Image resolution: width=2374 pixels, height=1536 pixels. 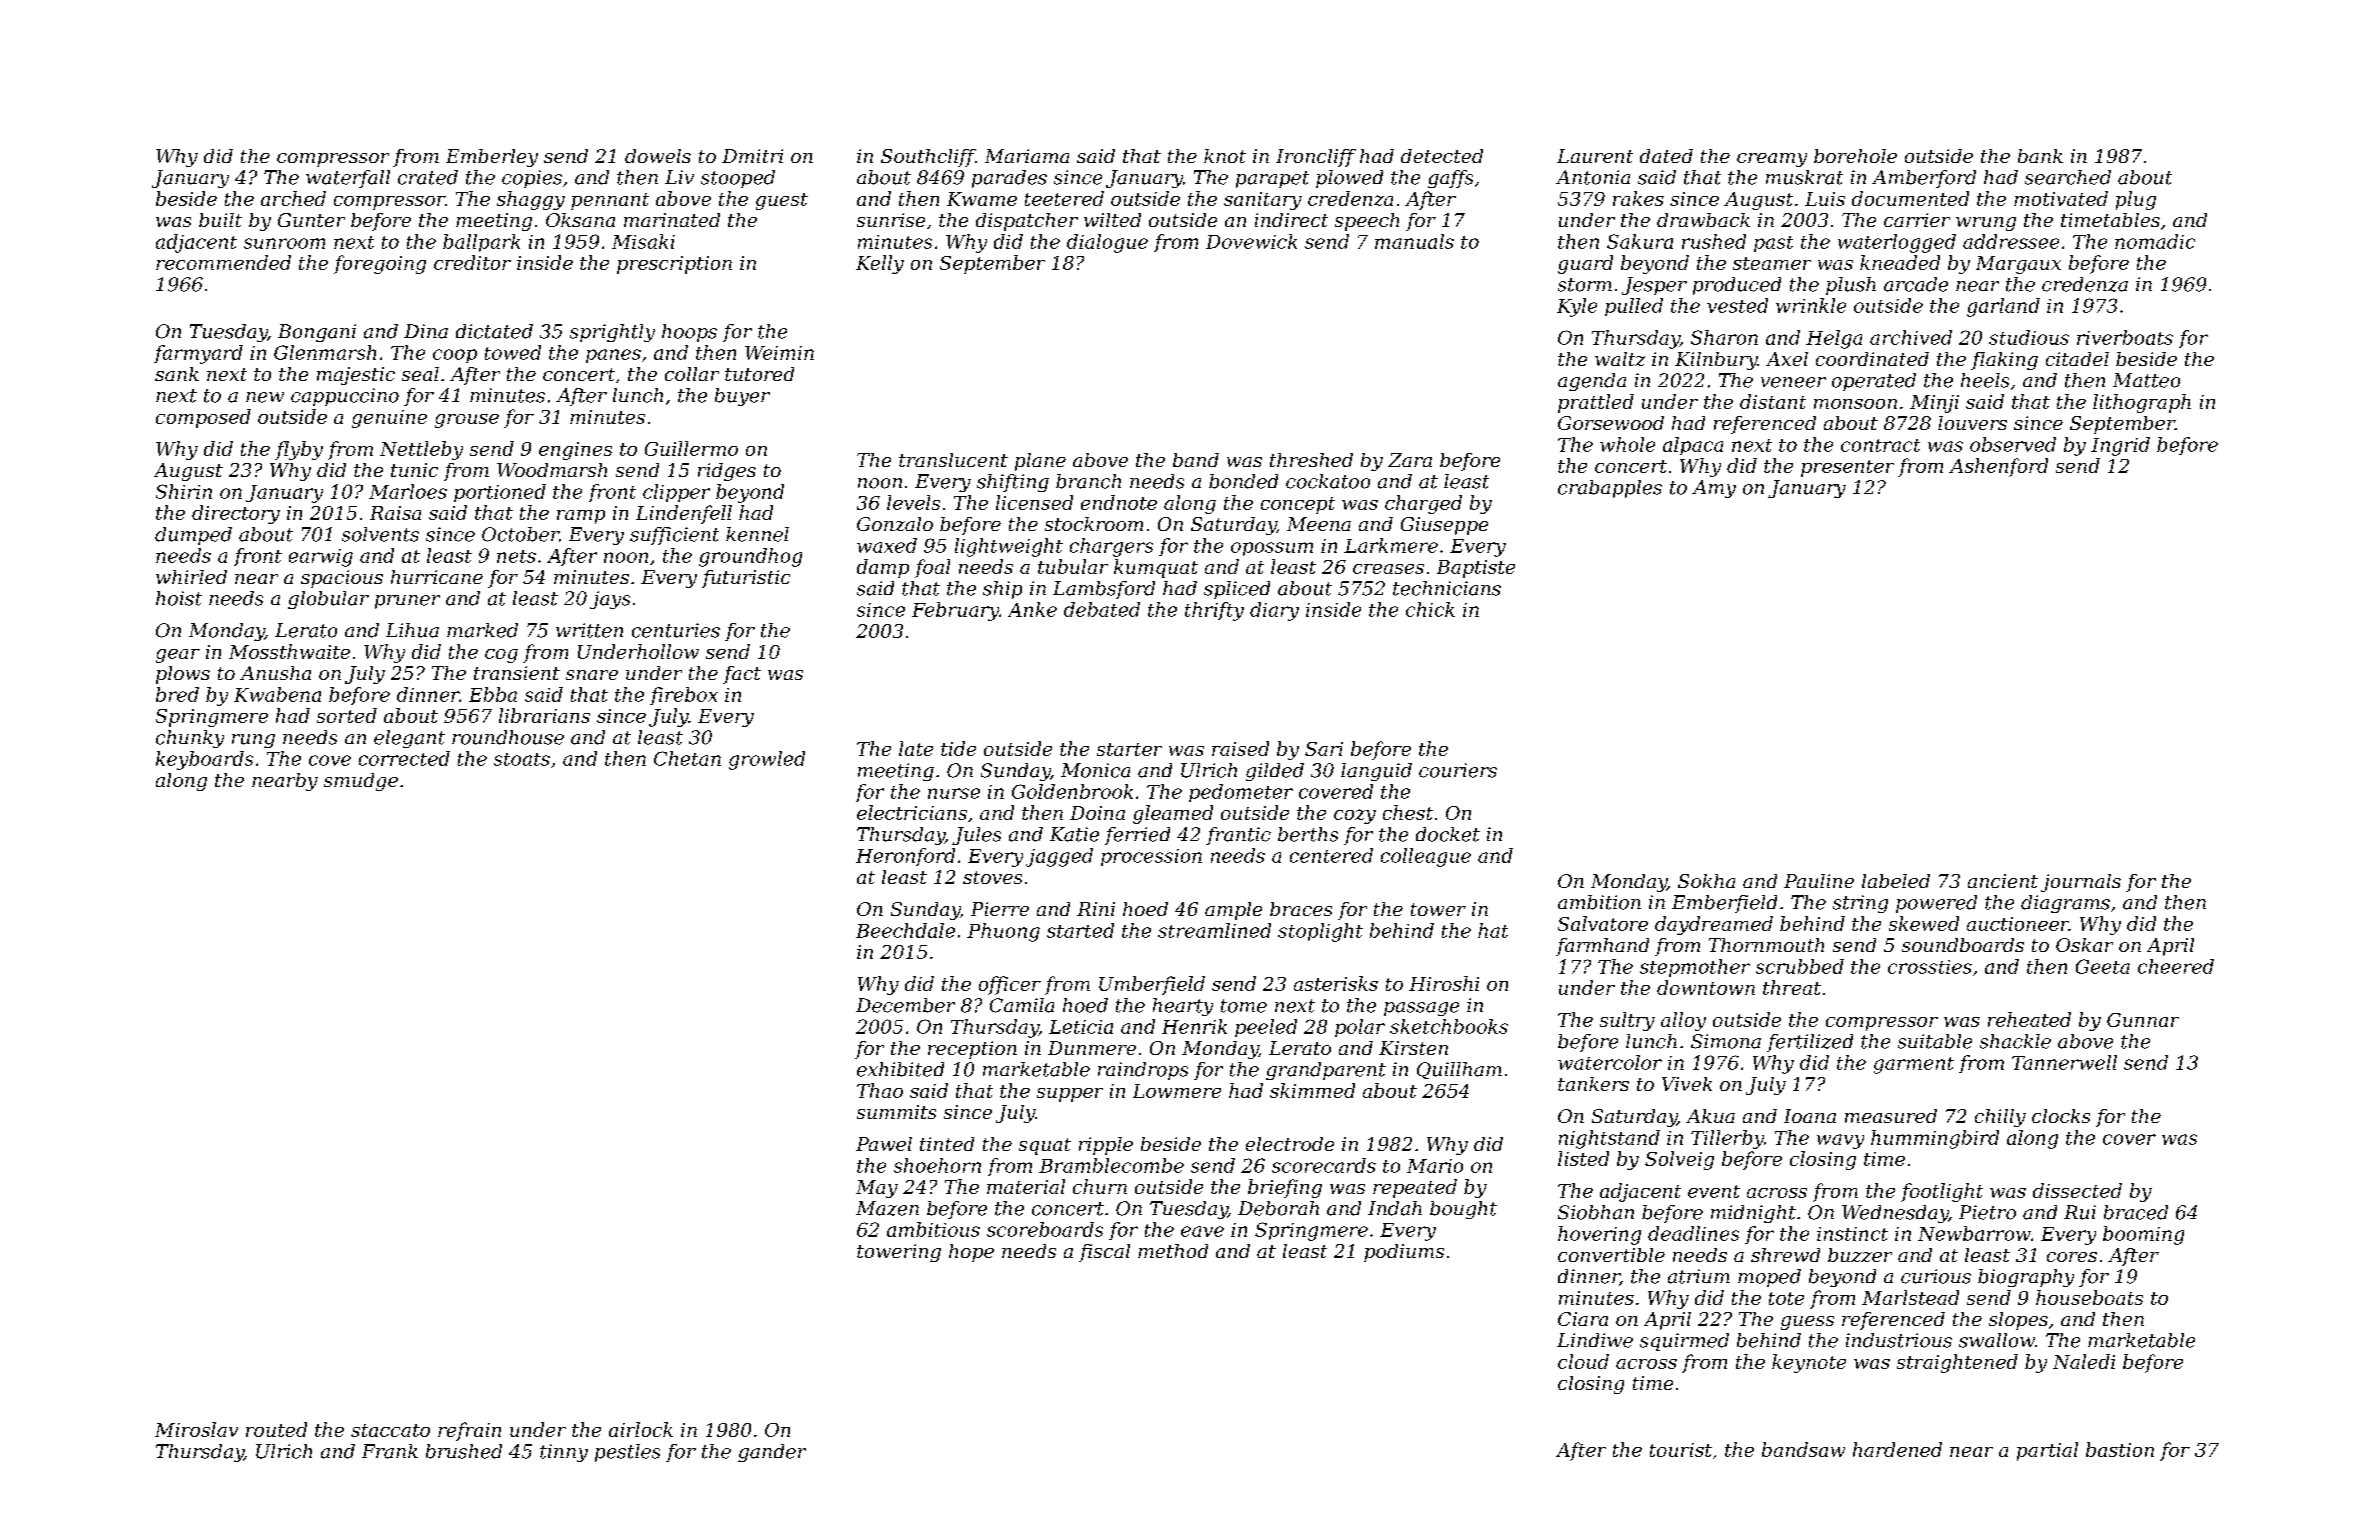 What do you see at coordinates (361, 782) in the page?
I see `smudge` at bounding box center [361, 782].
